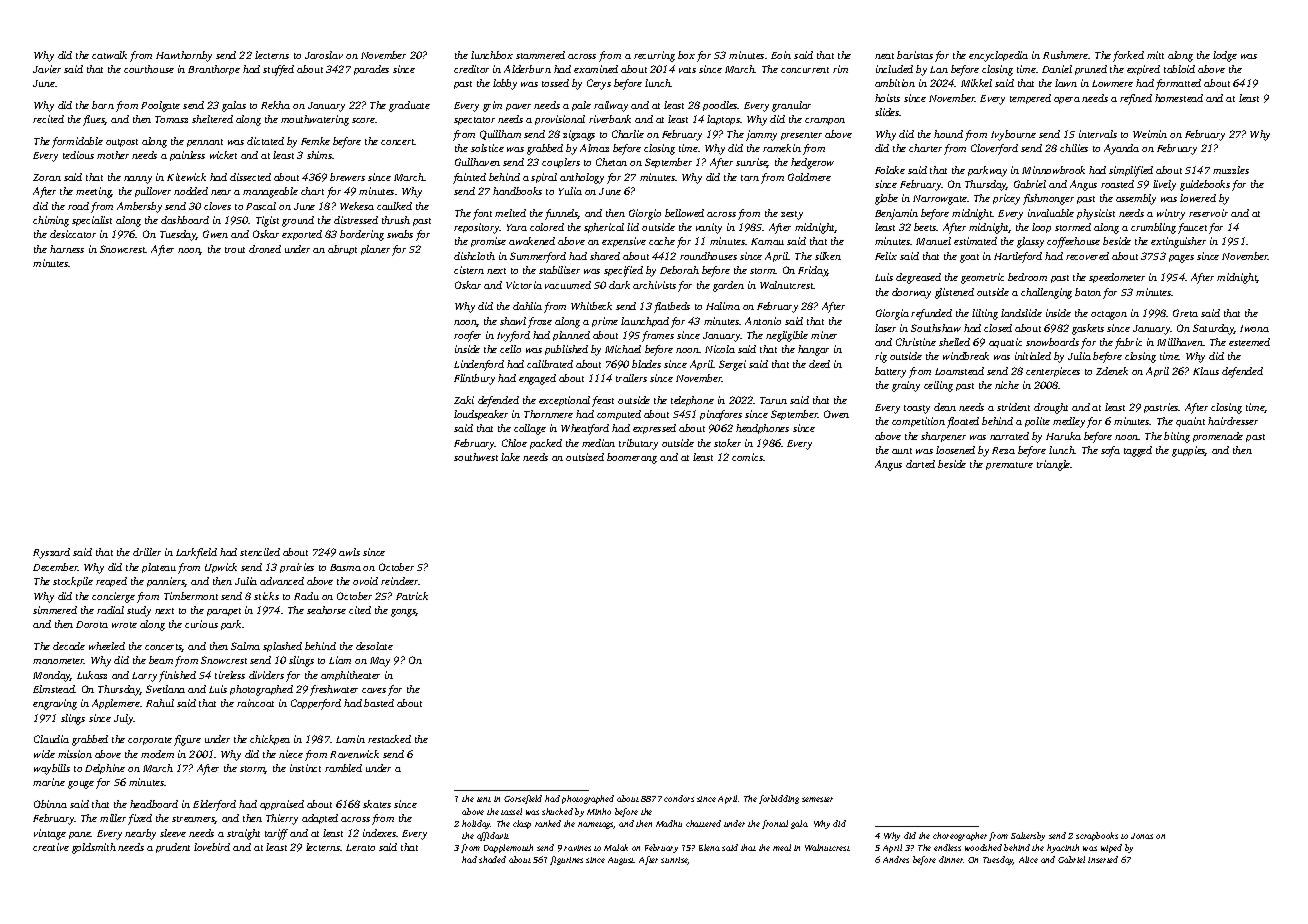 This screenshot has width=1308, height=924. Describe the element at coordinates (709, 847) in the screenshot. I see `Elena` at that location.
